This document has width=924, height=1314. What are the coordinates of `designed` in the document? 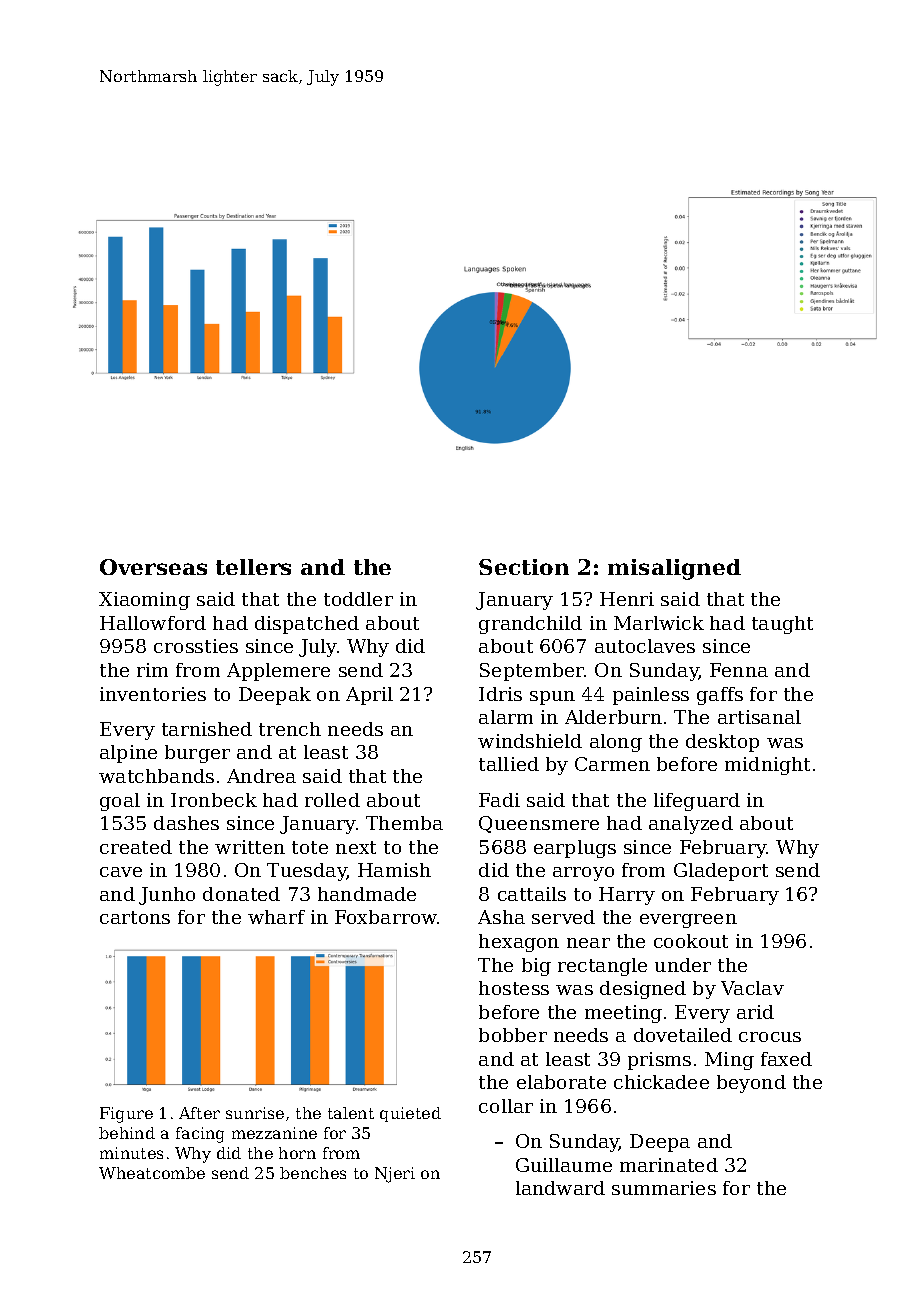 It's located at (643, 990).
